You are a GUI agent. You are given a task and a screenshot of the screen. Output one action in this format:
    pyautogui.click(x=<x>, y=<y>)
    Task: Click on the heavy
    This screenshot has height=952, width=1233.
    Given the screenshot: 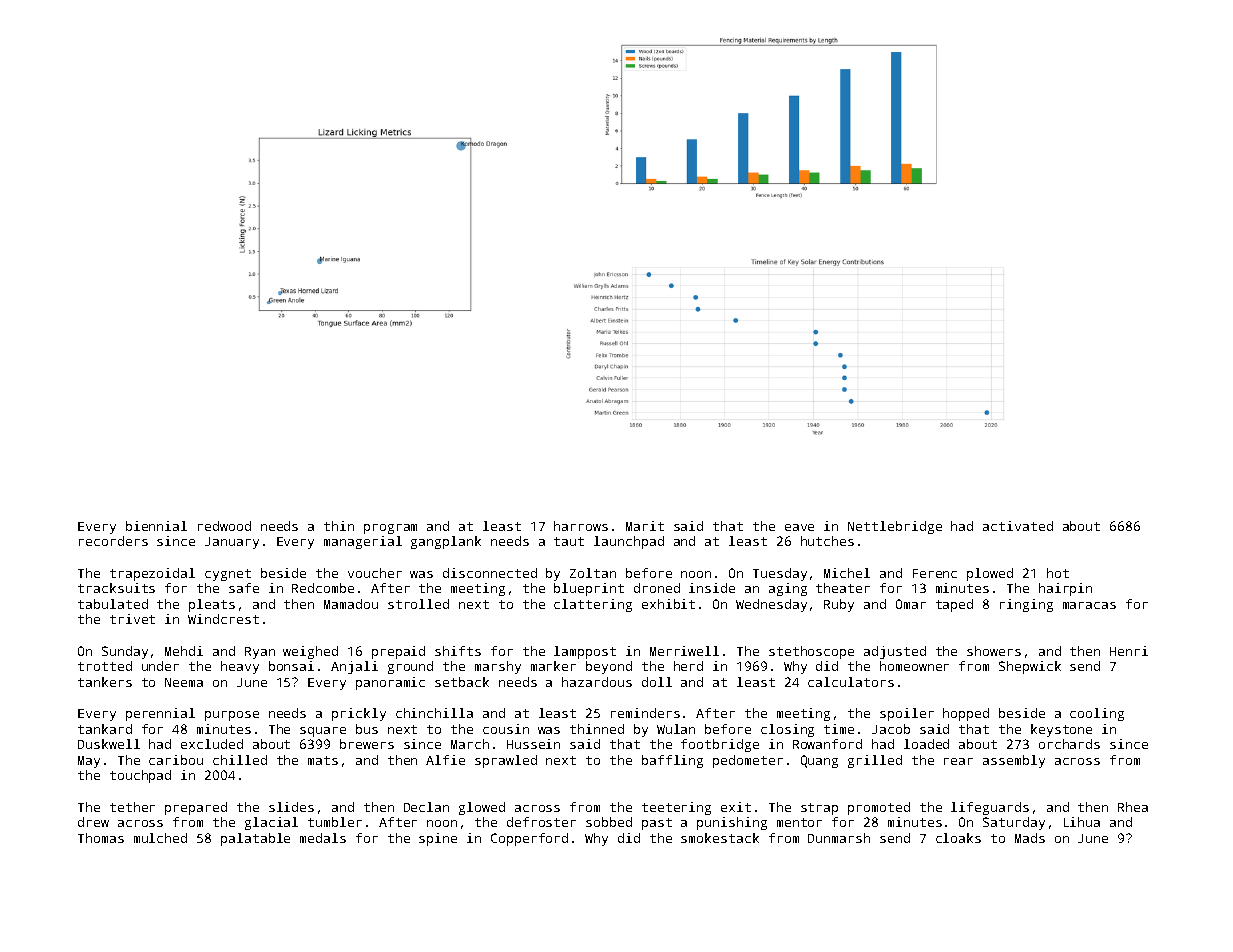 What is the action you would take?
    pyautogui.click(x=240, y=667)
